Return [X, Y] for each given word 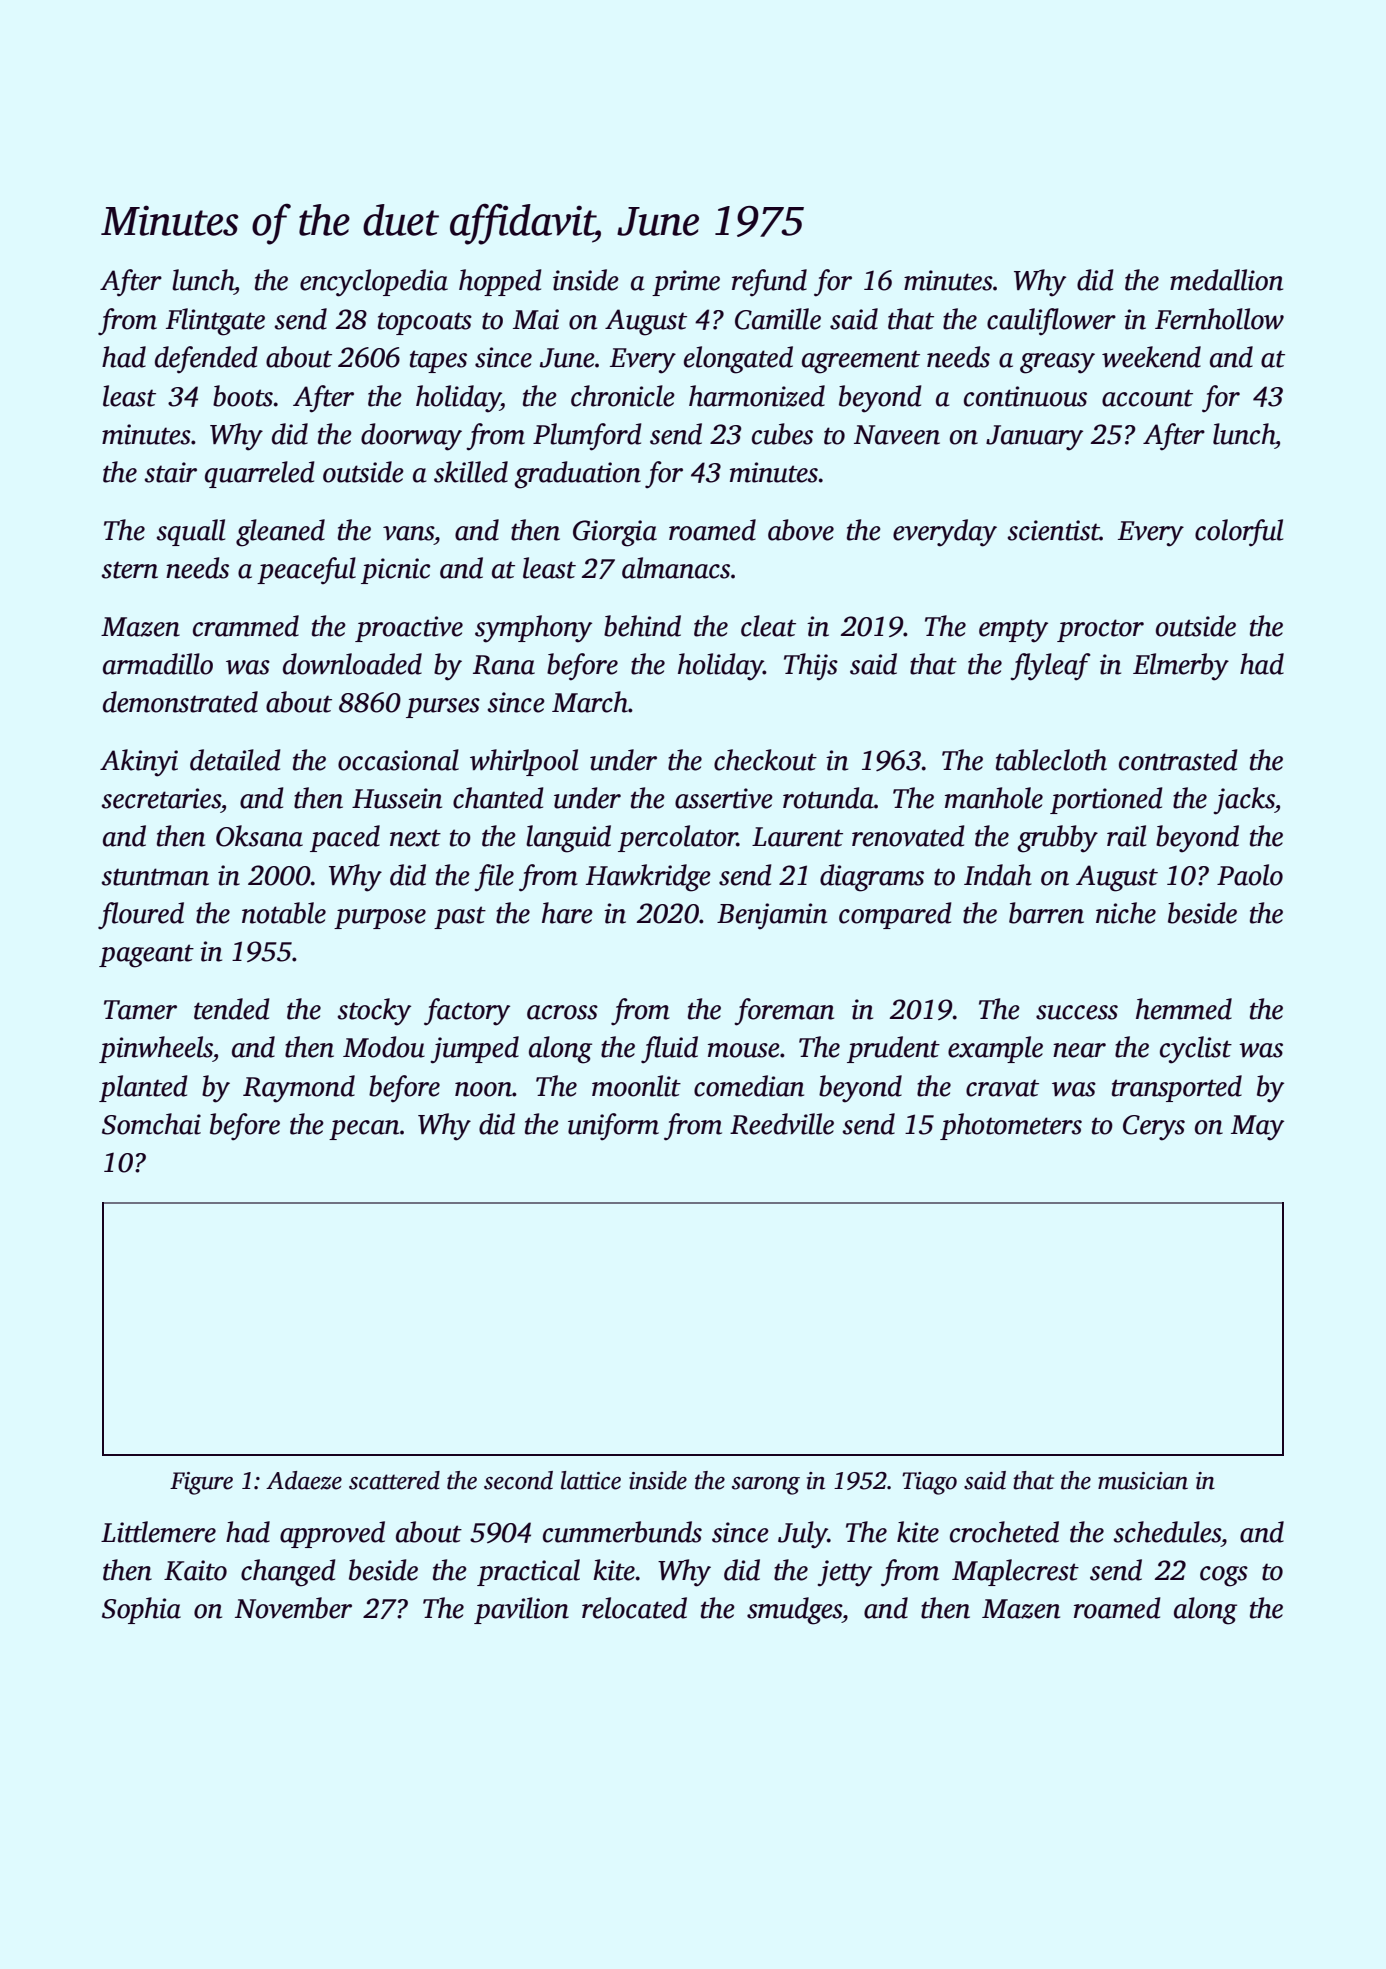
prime [686, 283]
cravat [1002, 1088]
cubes [782, 434]
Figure [201, 1483]
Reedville [782, 1124]
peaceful [306, 571]
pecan [364, 1130]
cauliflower [1051, 322]
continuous [1025, 396]
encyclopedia [374, 283]
